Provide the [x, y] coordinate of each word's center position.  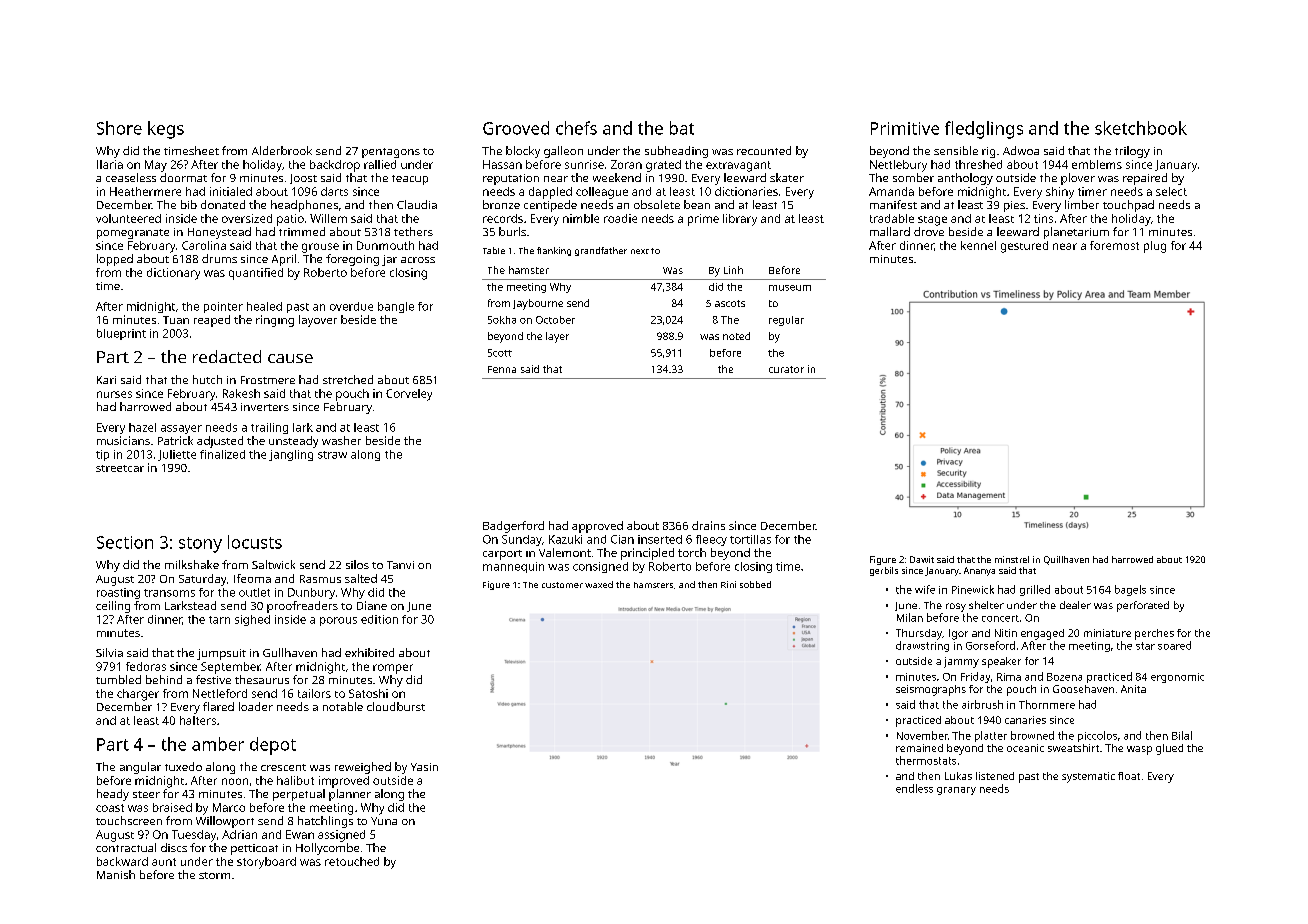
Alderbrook [282, 150]
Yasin [424, 767]
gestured [1024, 247]
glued [1169, 749]
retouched [352, 861]
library [740, 220]
